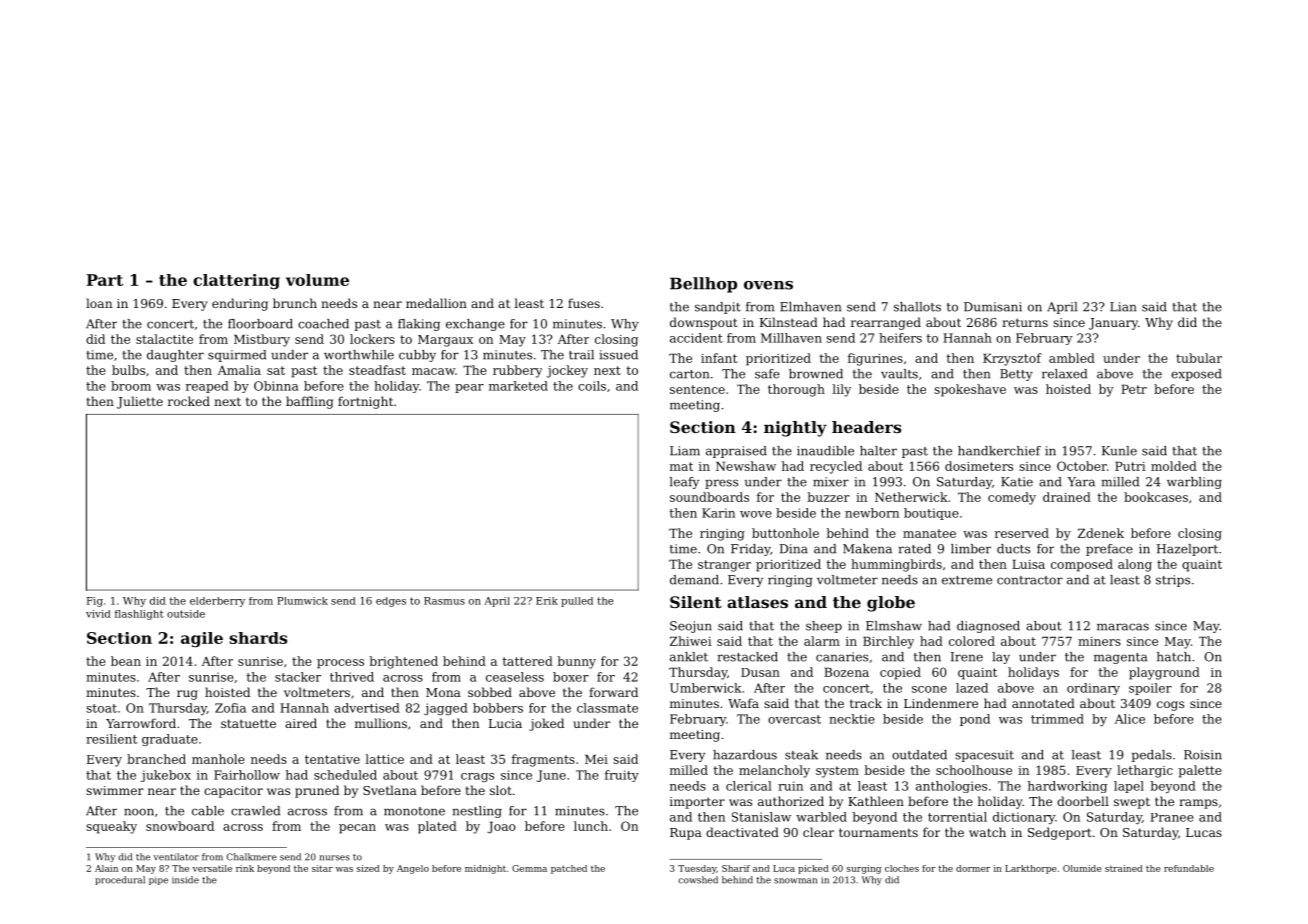 The height and width of the screenshot is (924, 1308). What do you see at coordinates (99, 303) in the screenshot?
I see `loan` at bounding box center [99, 303].
